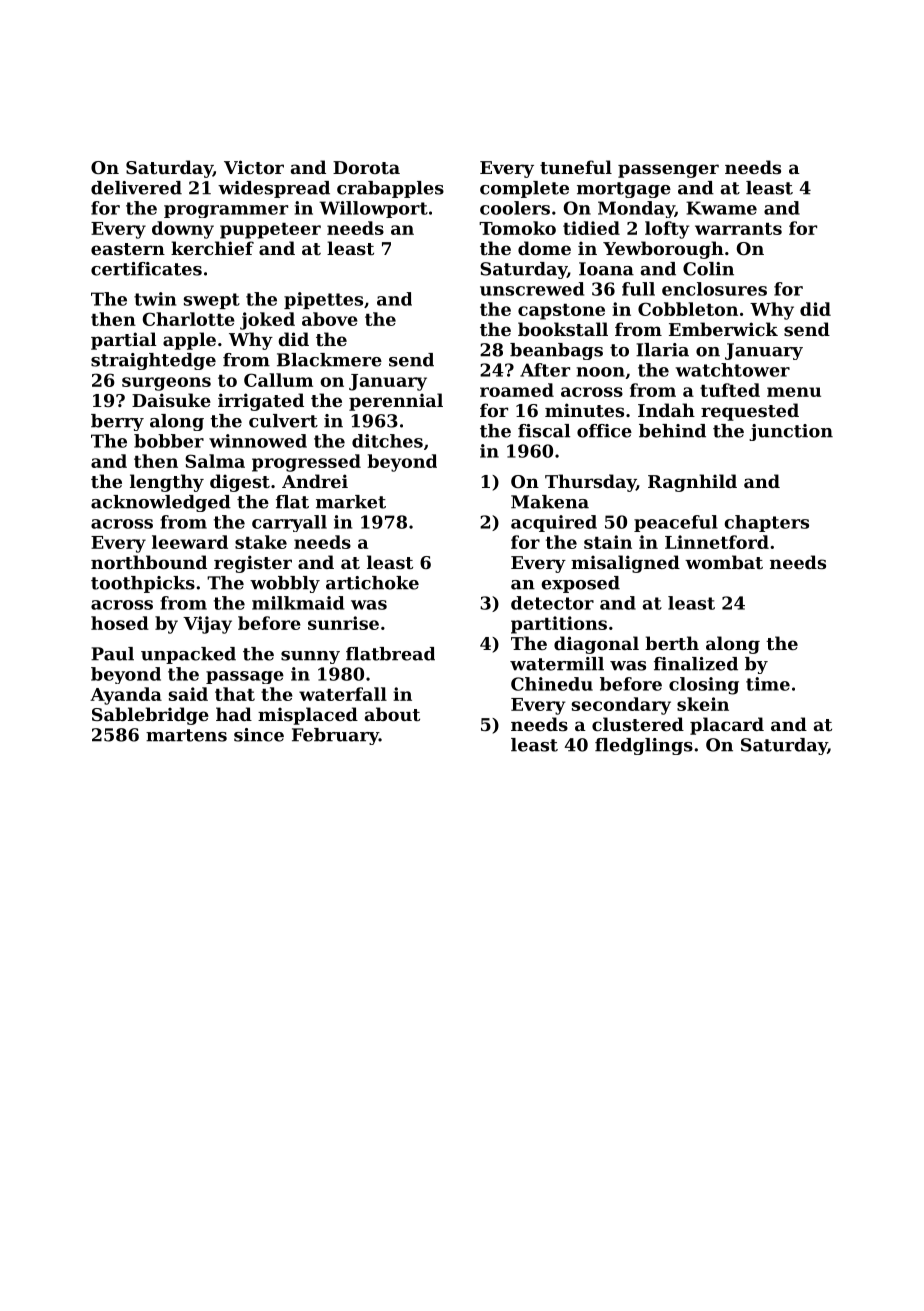  Describe the element at coordinates (517, 390) in the page. I see `roamed` at that location.
